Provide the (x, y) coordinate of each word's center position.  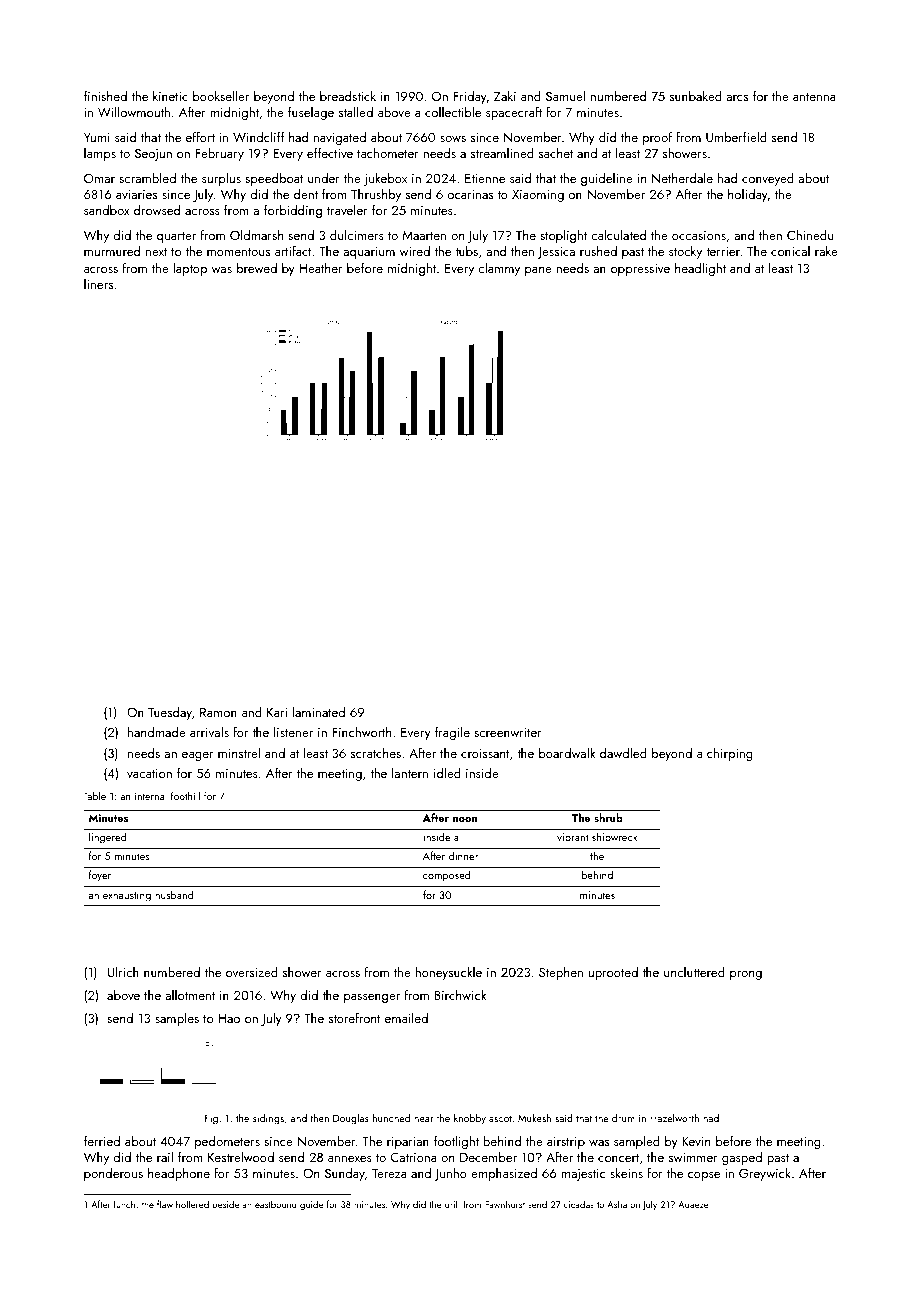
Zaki (505, 96)
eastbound (276, 1204)
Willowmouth (134, 111)
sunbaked (696, 96)
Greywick (765, 1174)
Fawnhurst (505, 1204)
